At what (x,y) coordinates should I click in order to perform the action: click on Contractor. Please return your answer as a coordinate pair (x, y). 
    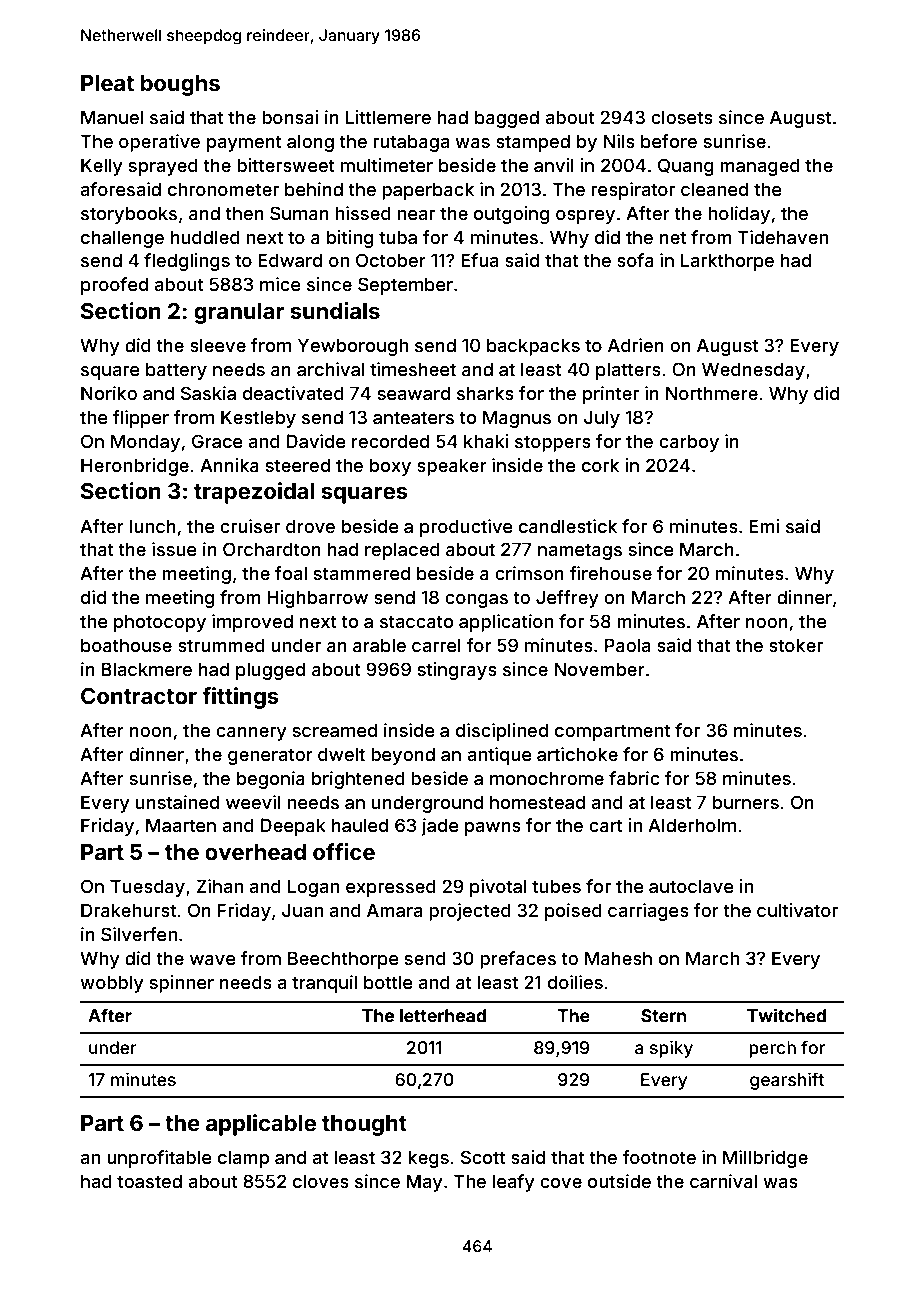
    Looking at the image, I should click on (139, 695).
